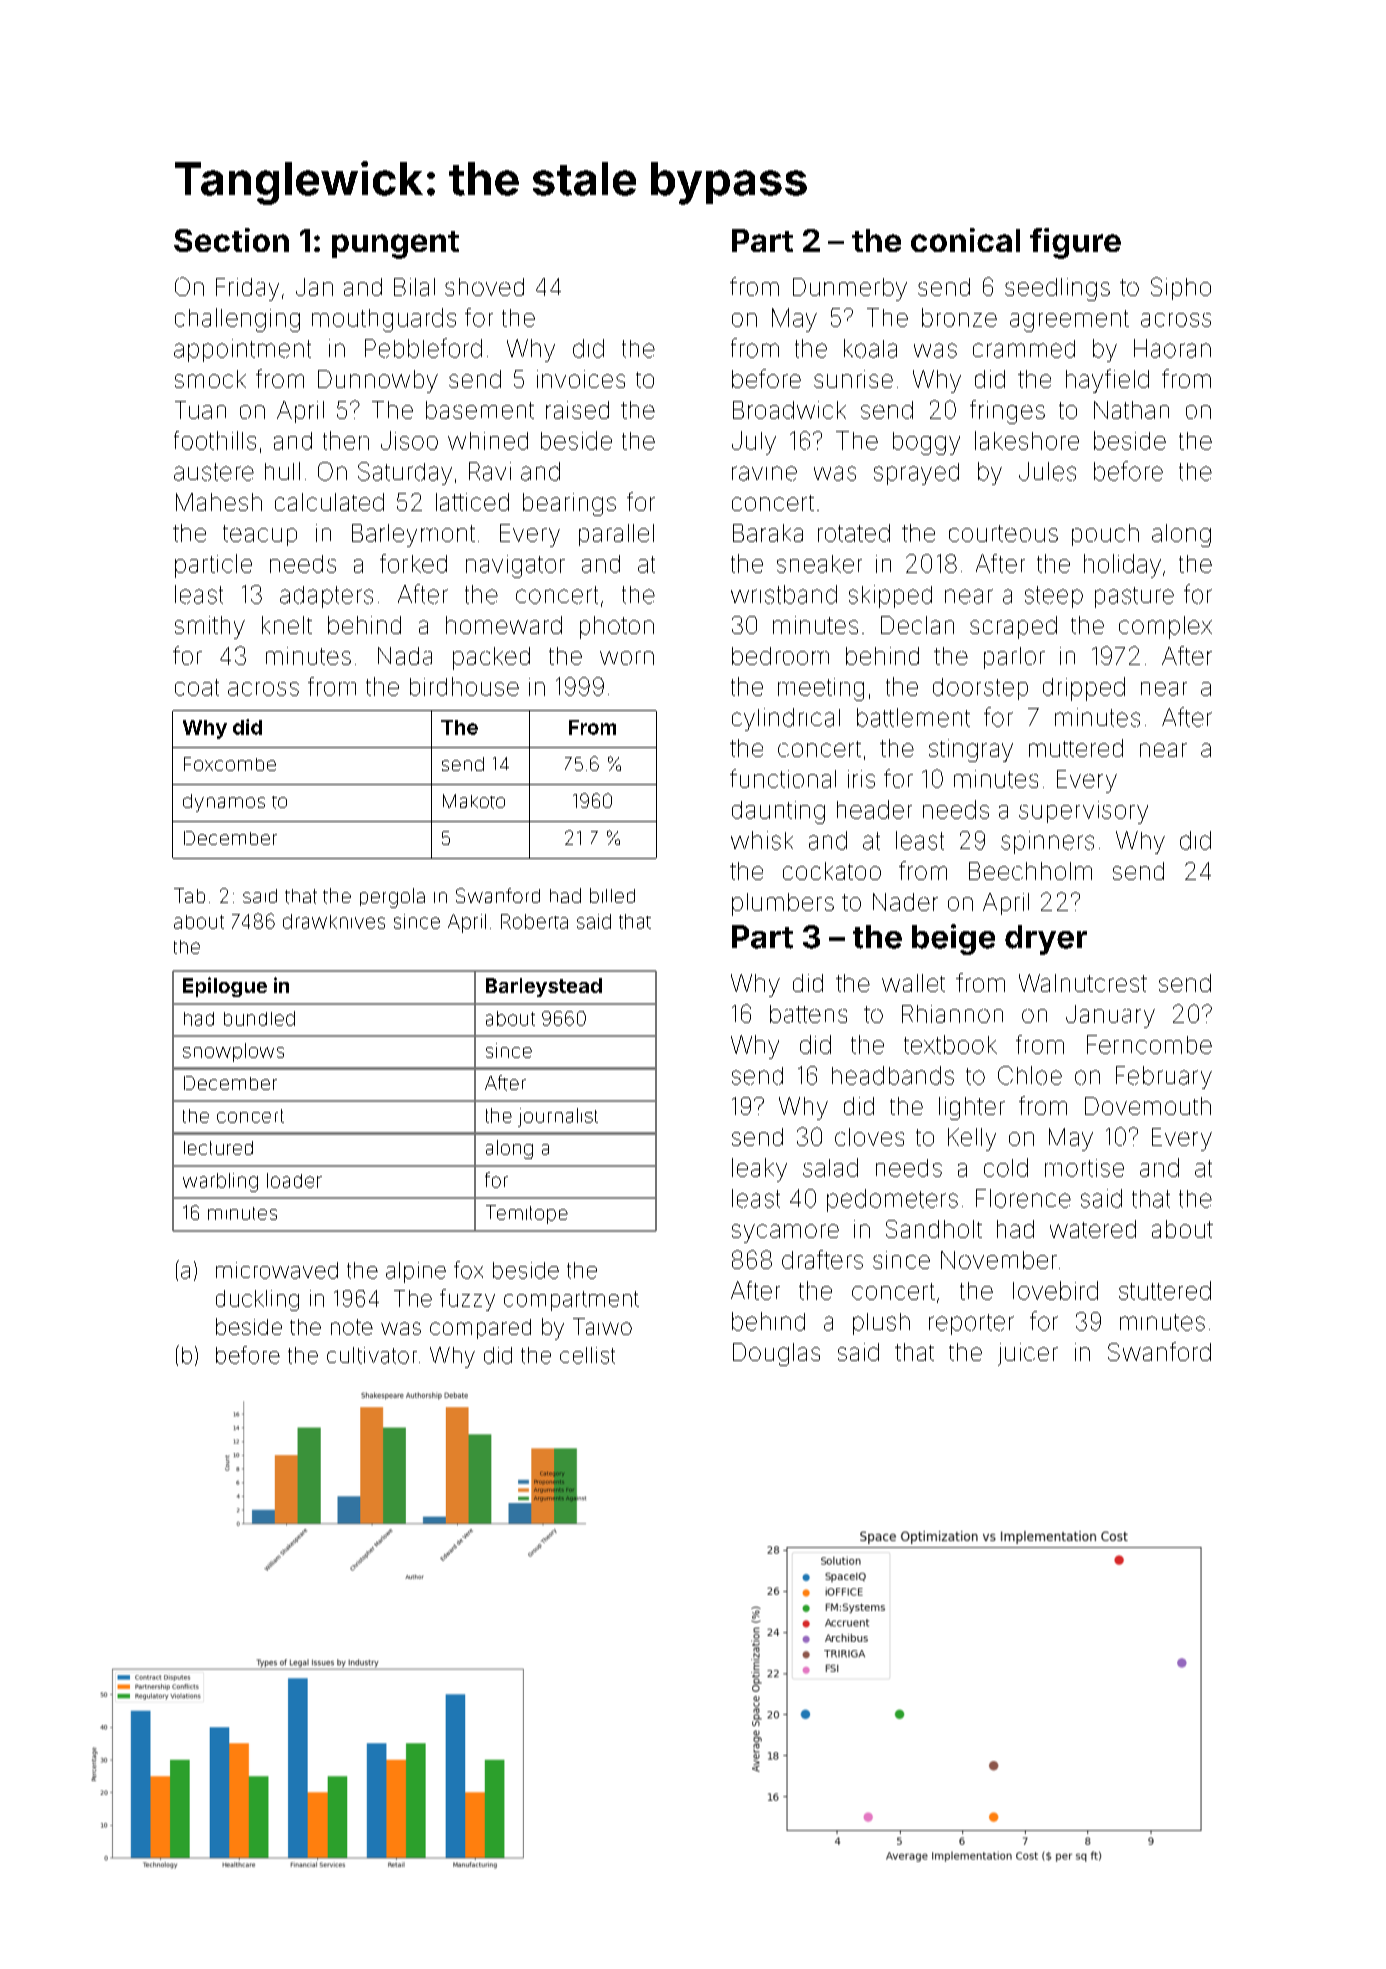 The image size is (1386, 1969). I want to click on Beechholm, so click(1030, 871).
